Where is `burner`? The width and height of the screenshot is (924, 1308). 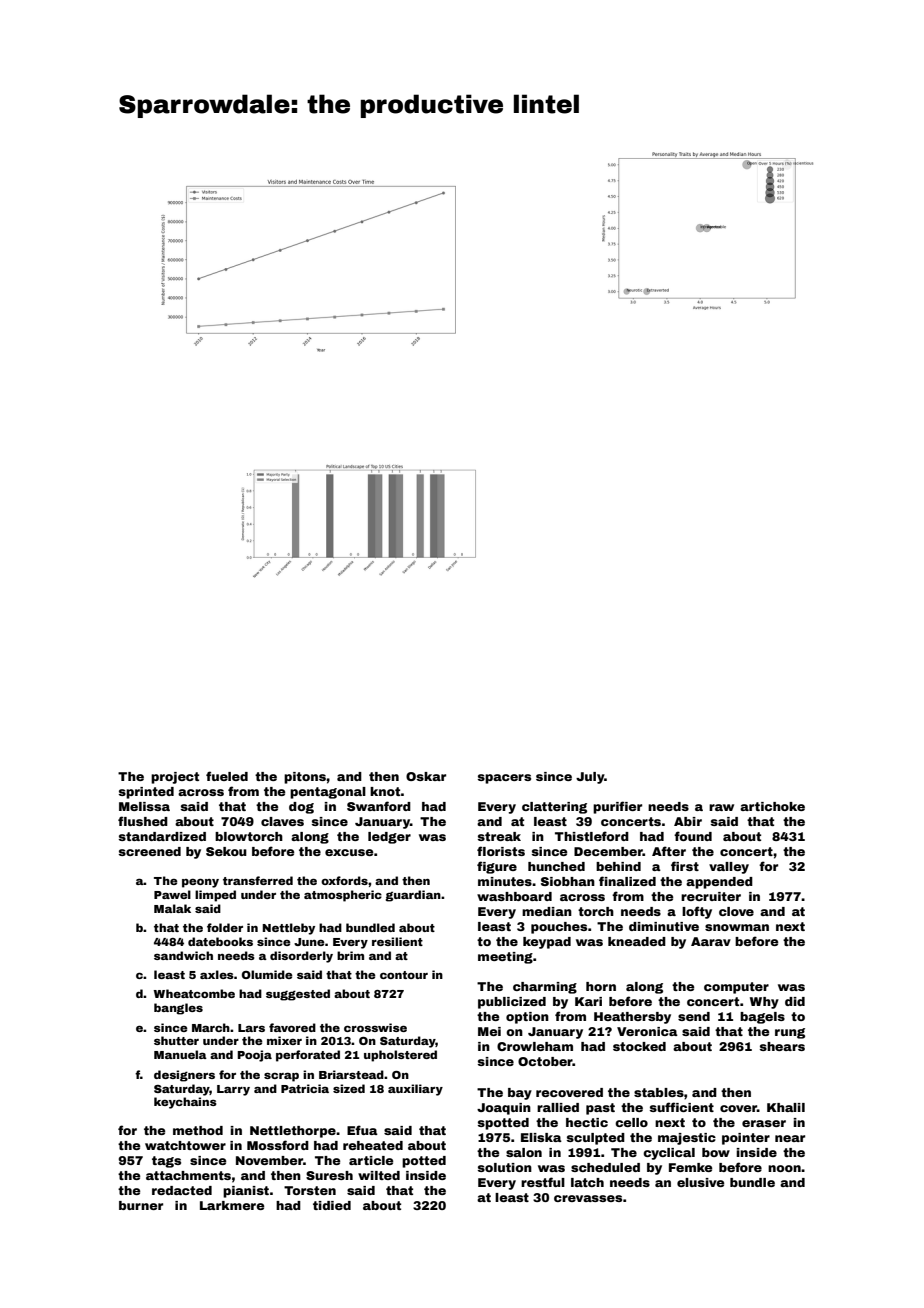 burner is located at coordinates (141, 1205).
